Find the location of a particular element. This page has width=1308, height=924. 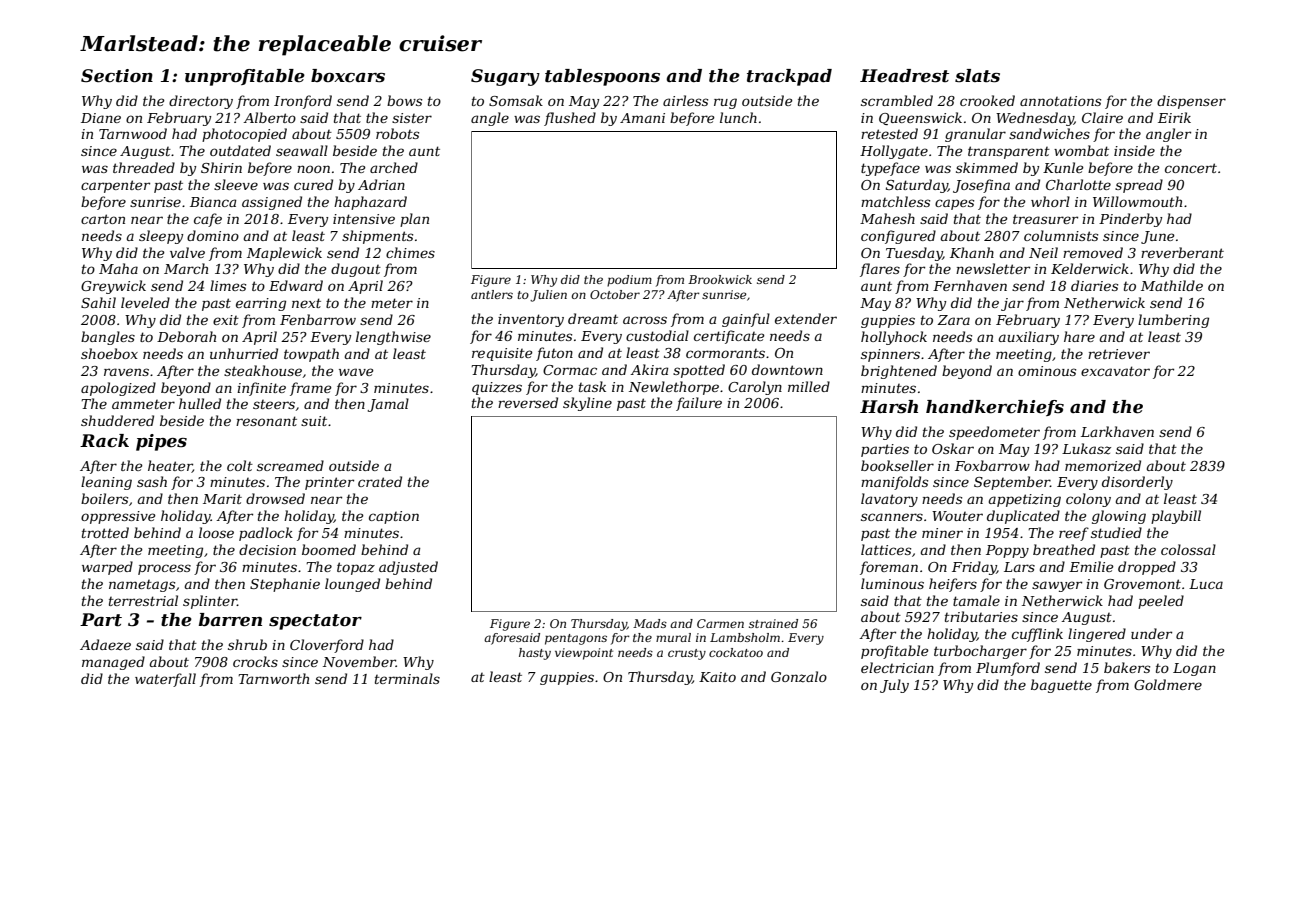

reverberant is located at coordinates (1182, 252).
